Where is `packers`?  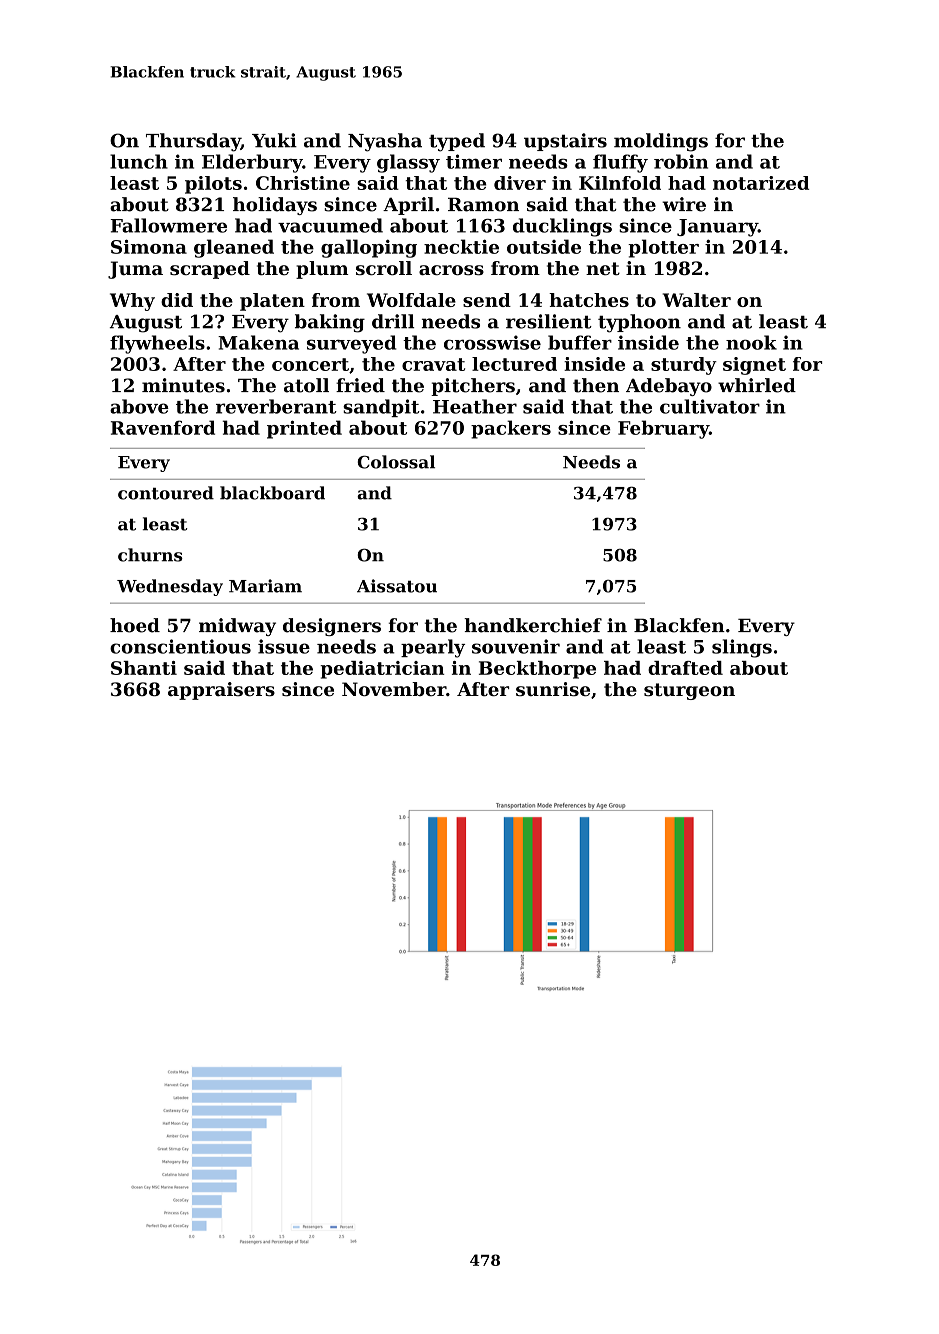 packers is located at coordinates (511, 429).
